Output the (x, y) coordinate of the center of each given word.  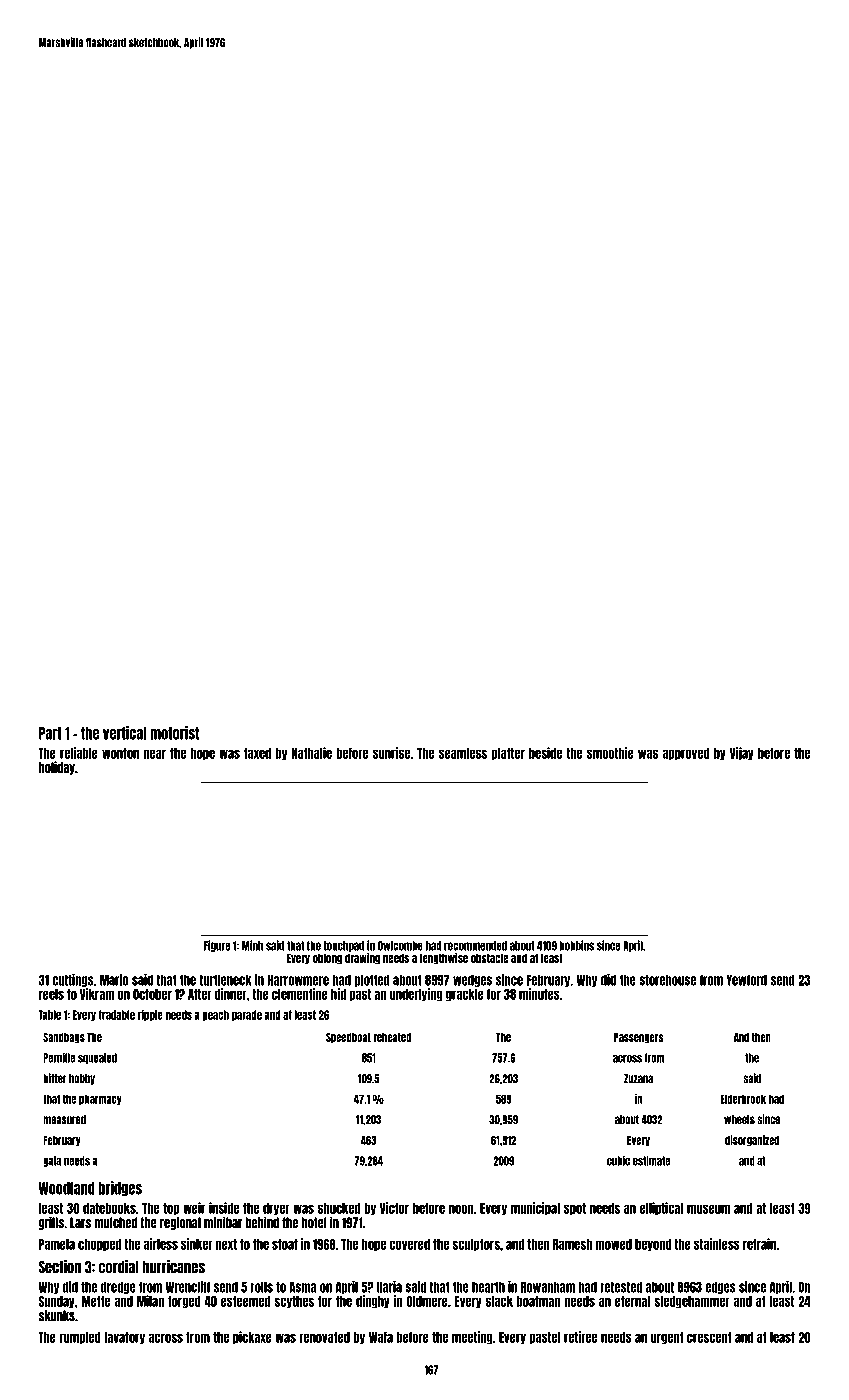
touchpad (343, 946)
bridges (120, 1189)
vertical (125, 733)
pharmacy (100, 1099)
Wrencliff (188, 1287)
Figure (217, 946)
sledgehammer (692, 1302)
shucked (339, 1208)
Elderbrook (743, 1099)
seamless (463, 753)
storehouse (667, 980)
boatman (538, 1301)
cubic (618, 1161)
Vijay (742, 754)
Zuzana (638, 1079)
